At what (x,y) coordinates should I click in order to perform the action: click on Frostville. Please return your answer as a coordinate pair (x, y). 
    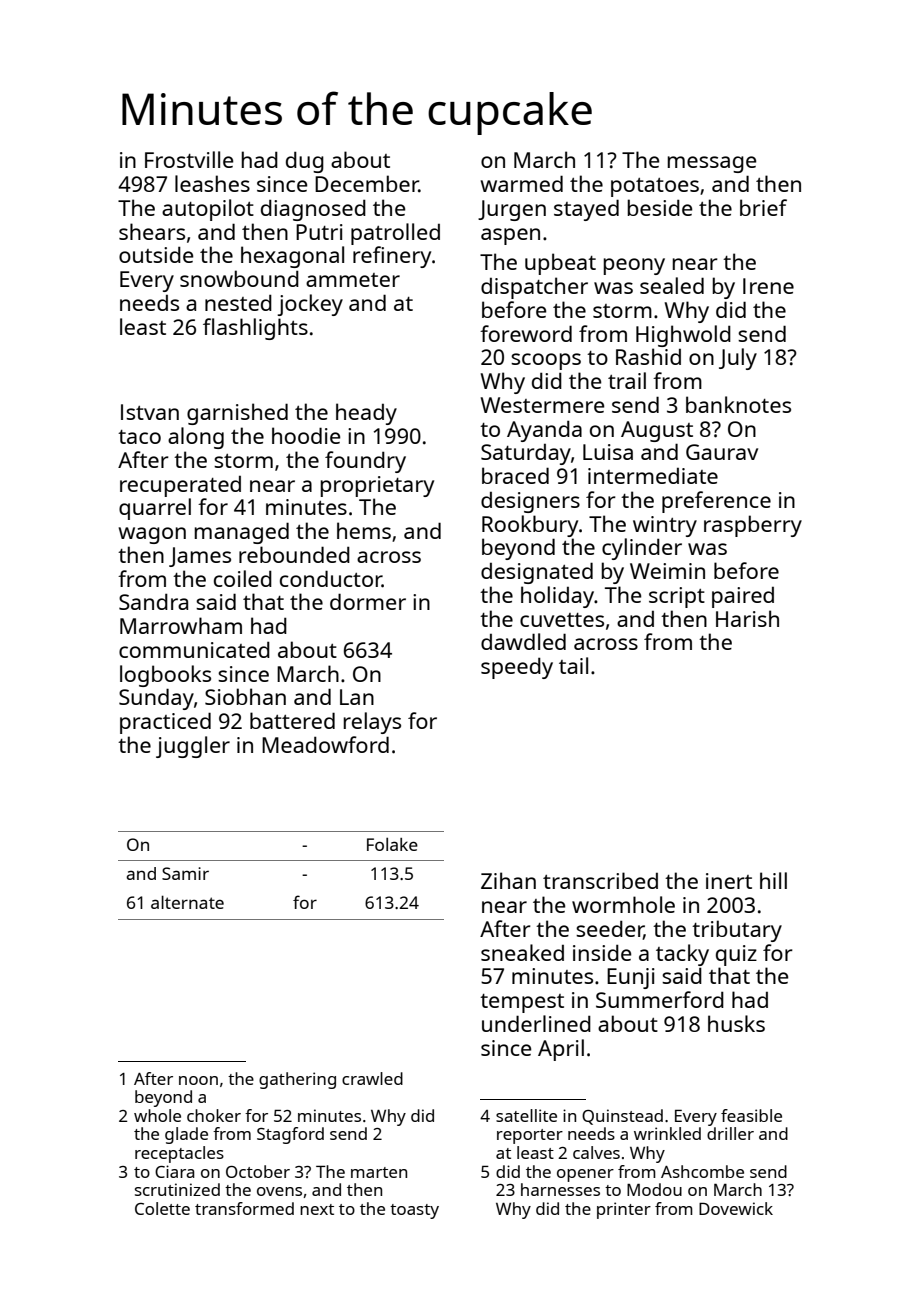
    Looking at the image, I should click on (189, 159).
